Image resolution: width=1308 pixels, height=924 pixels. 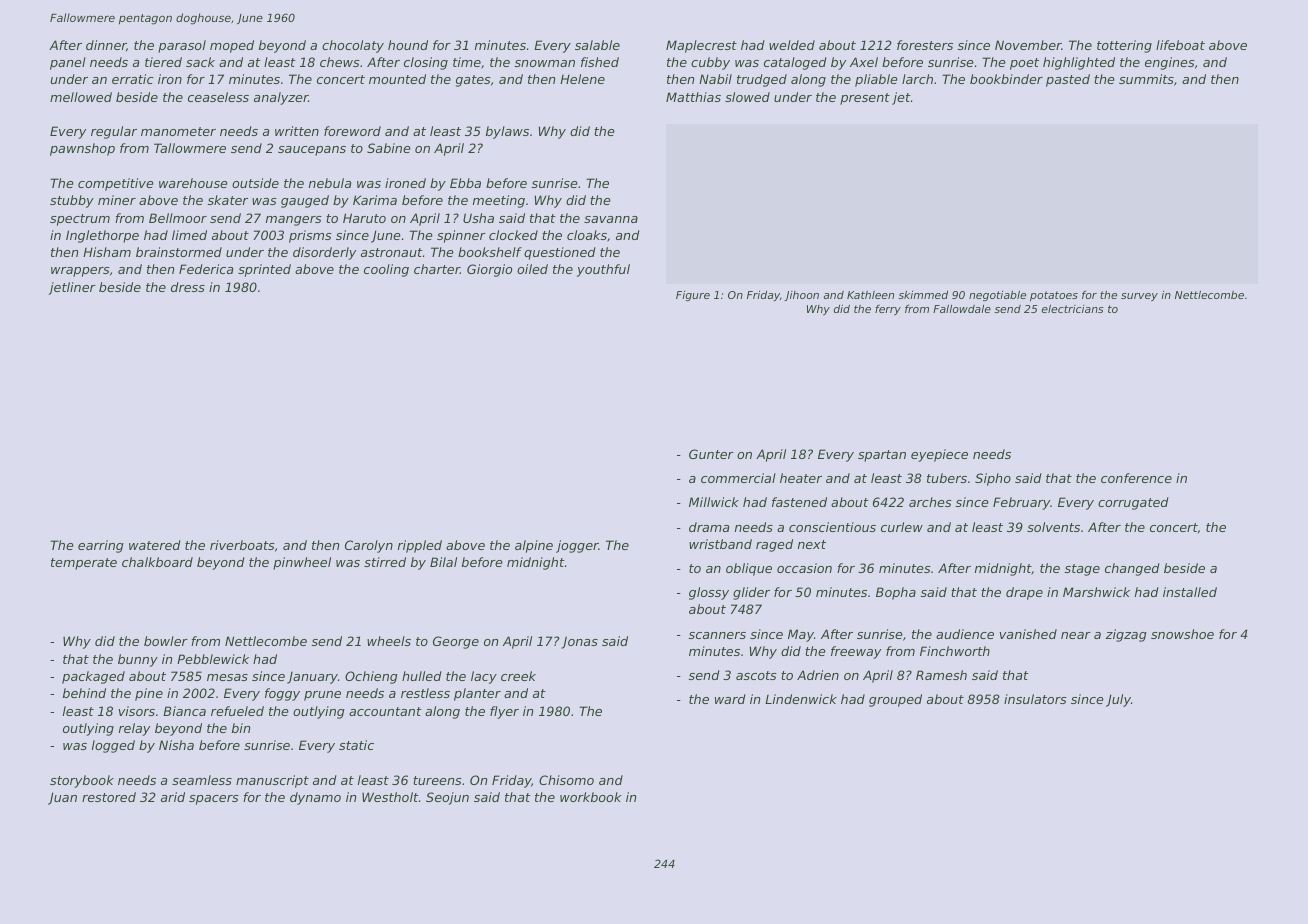 I want to click on drama, so click(x=709, y=527).
